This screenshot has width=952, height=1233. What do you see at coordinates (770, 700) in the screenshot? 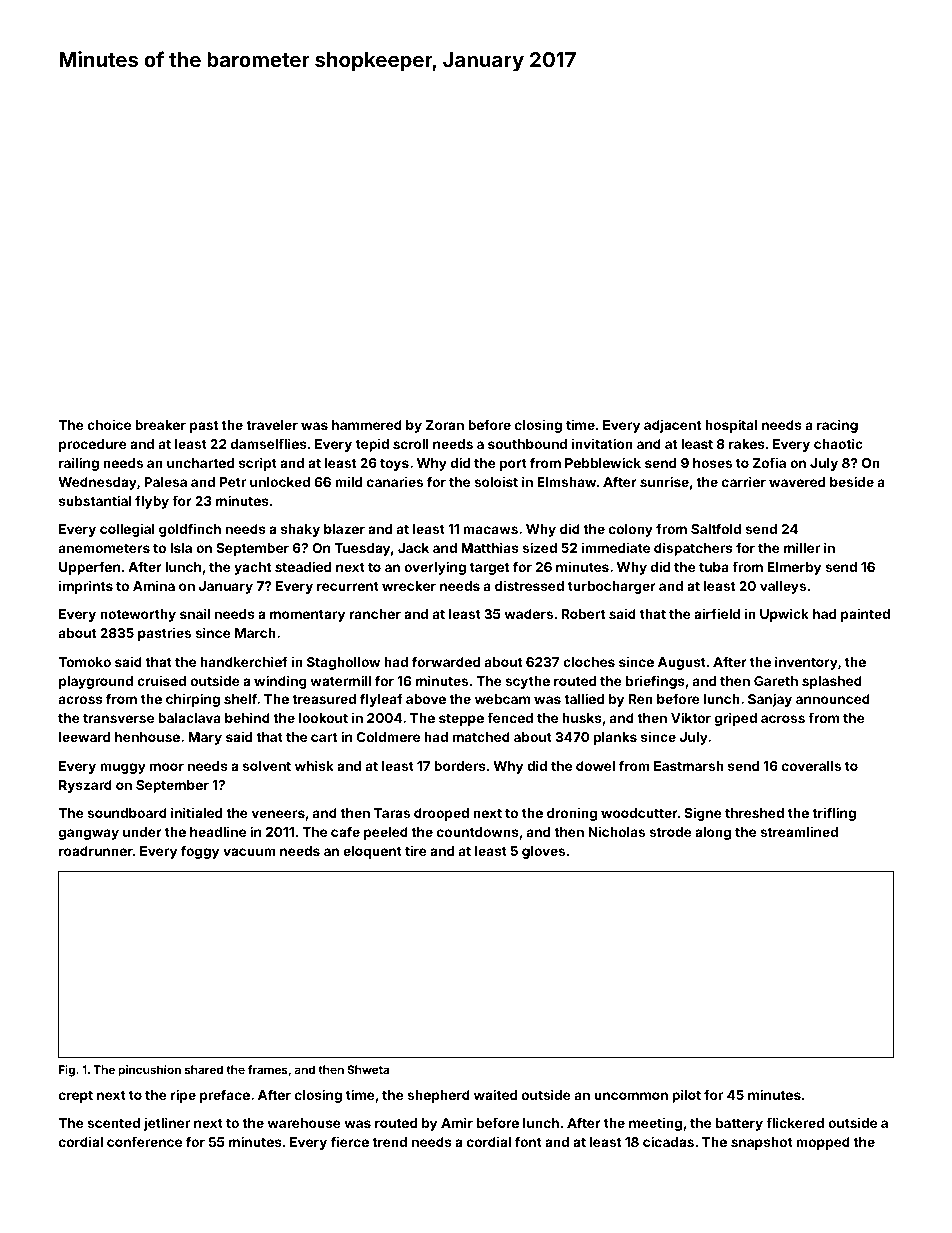
I see `Sanjay` at bounding box center [770, 700].
